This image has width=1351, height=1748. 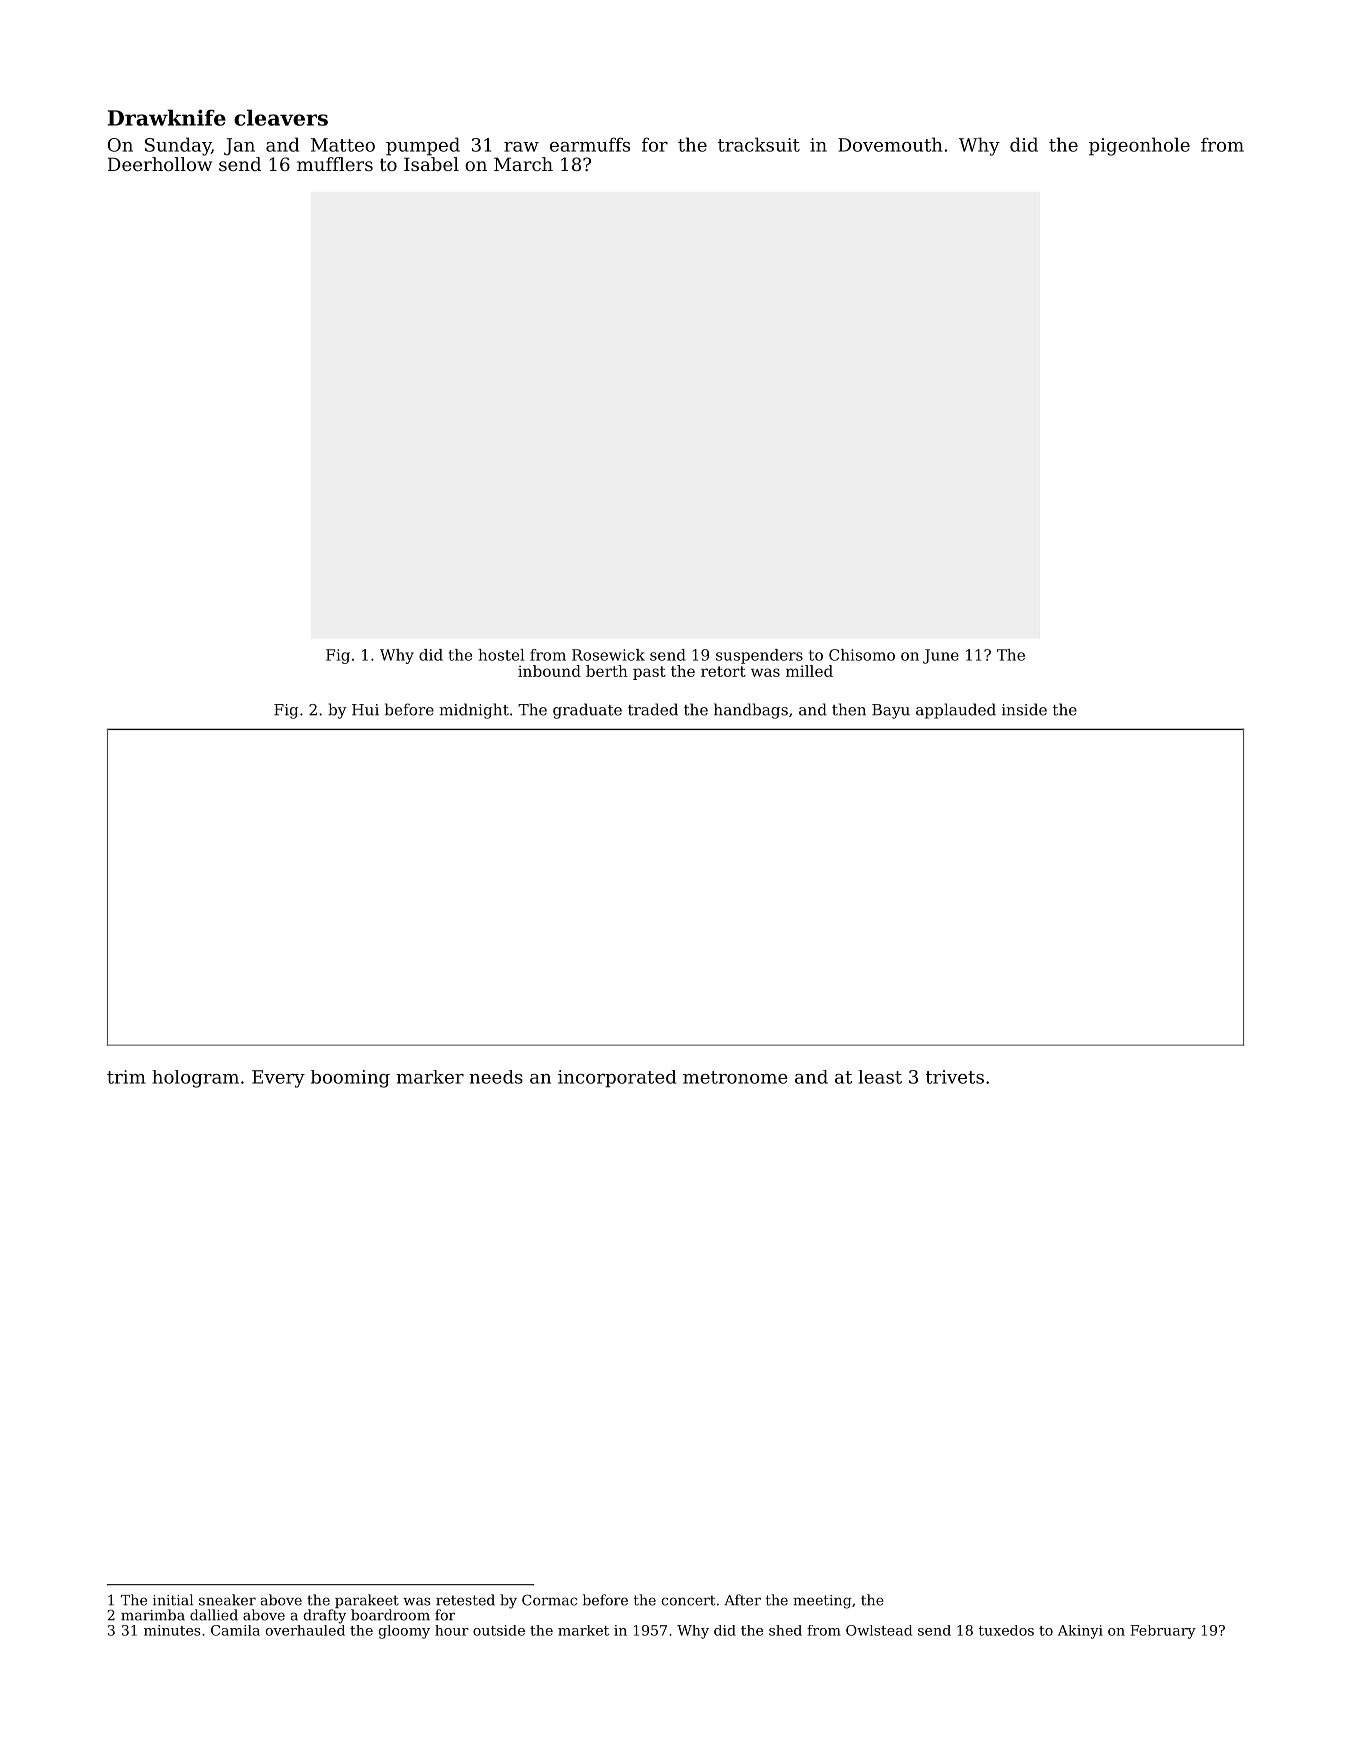 I want to click on mufflers, so click(x=335, y=164).
